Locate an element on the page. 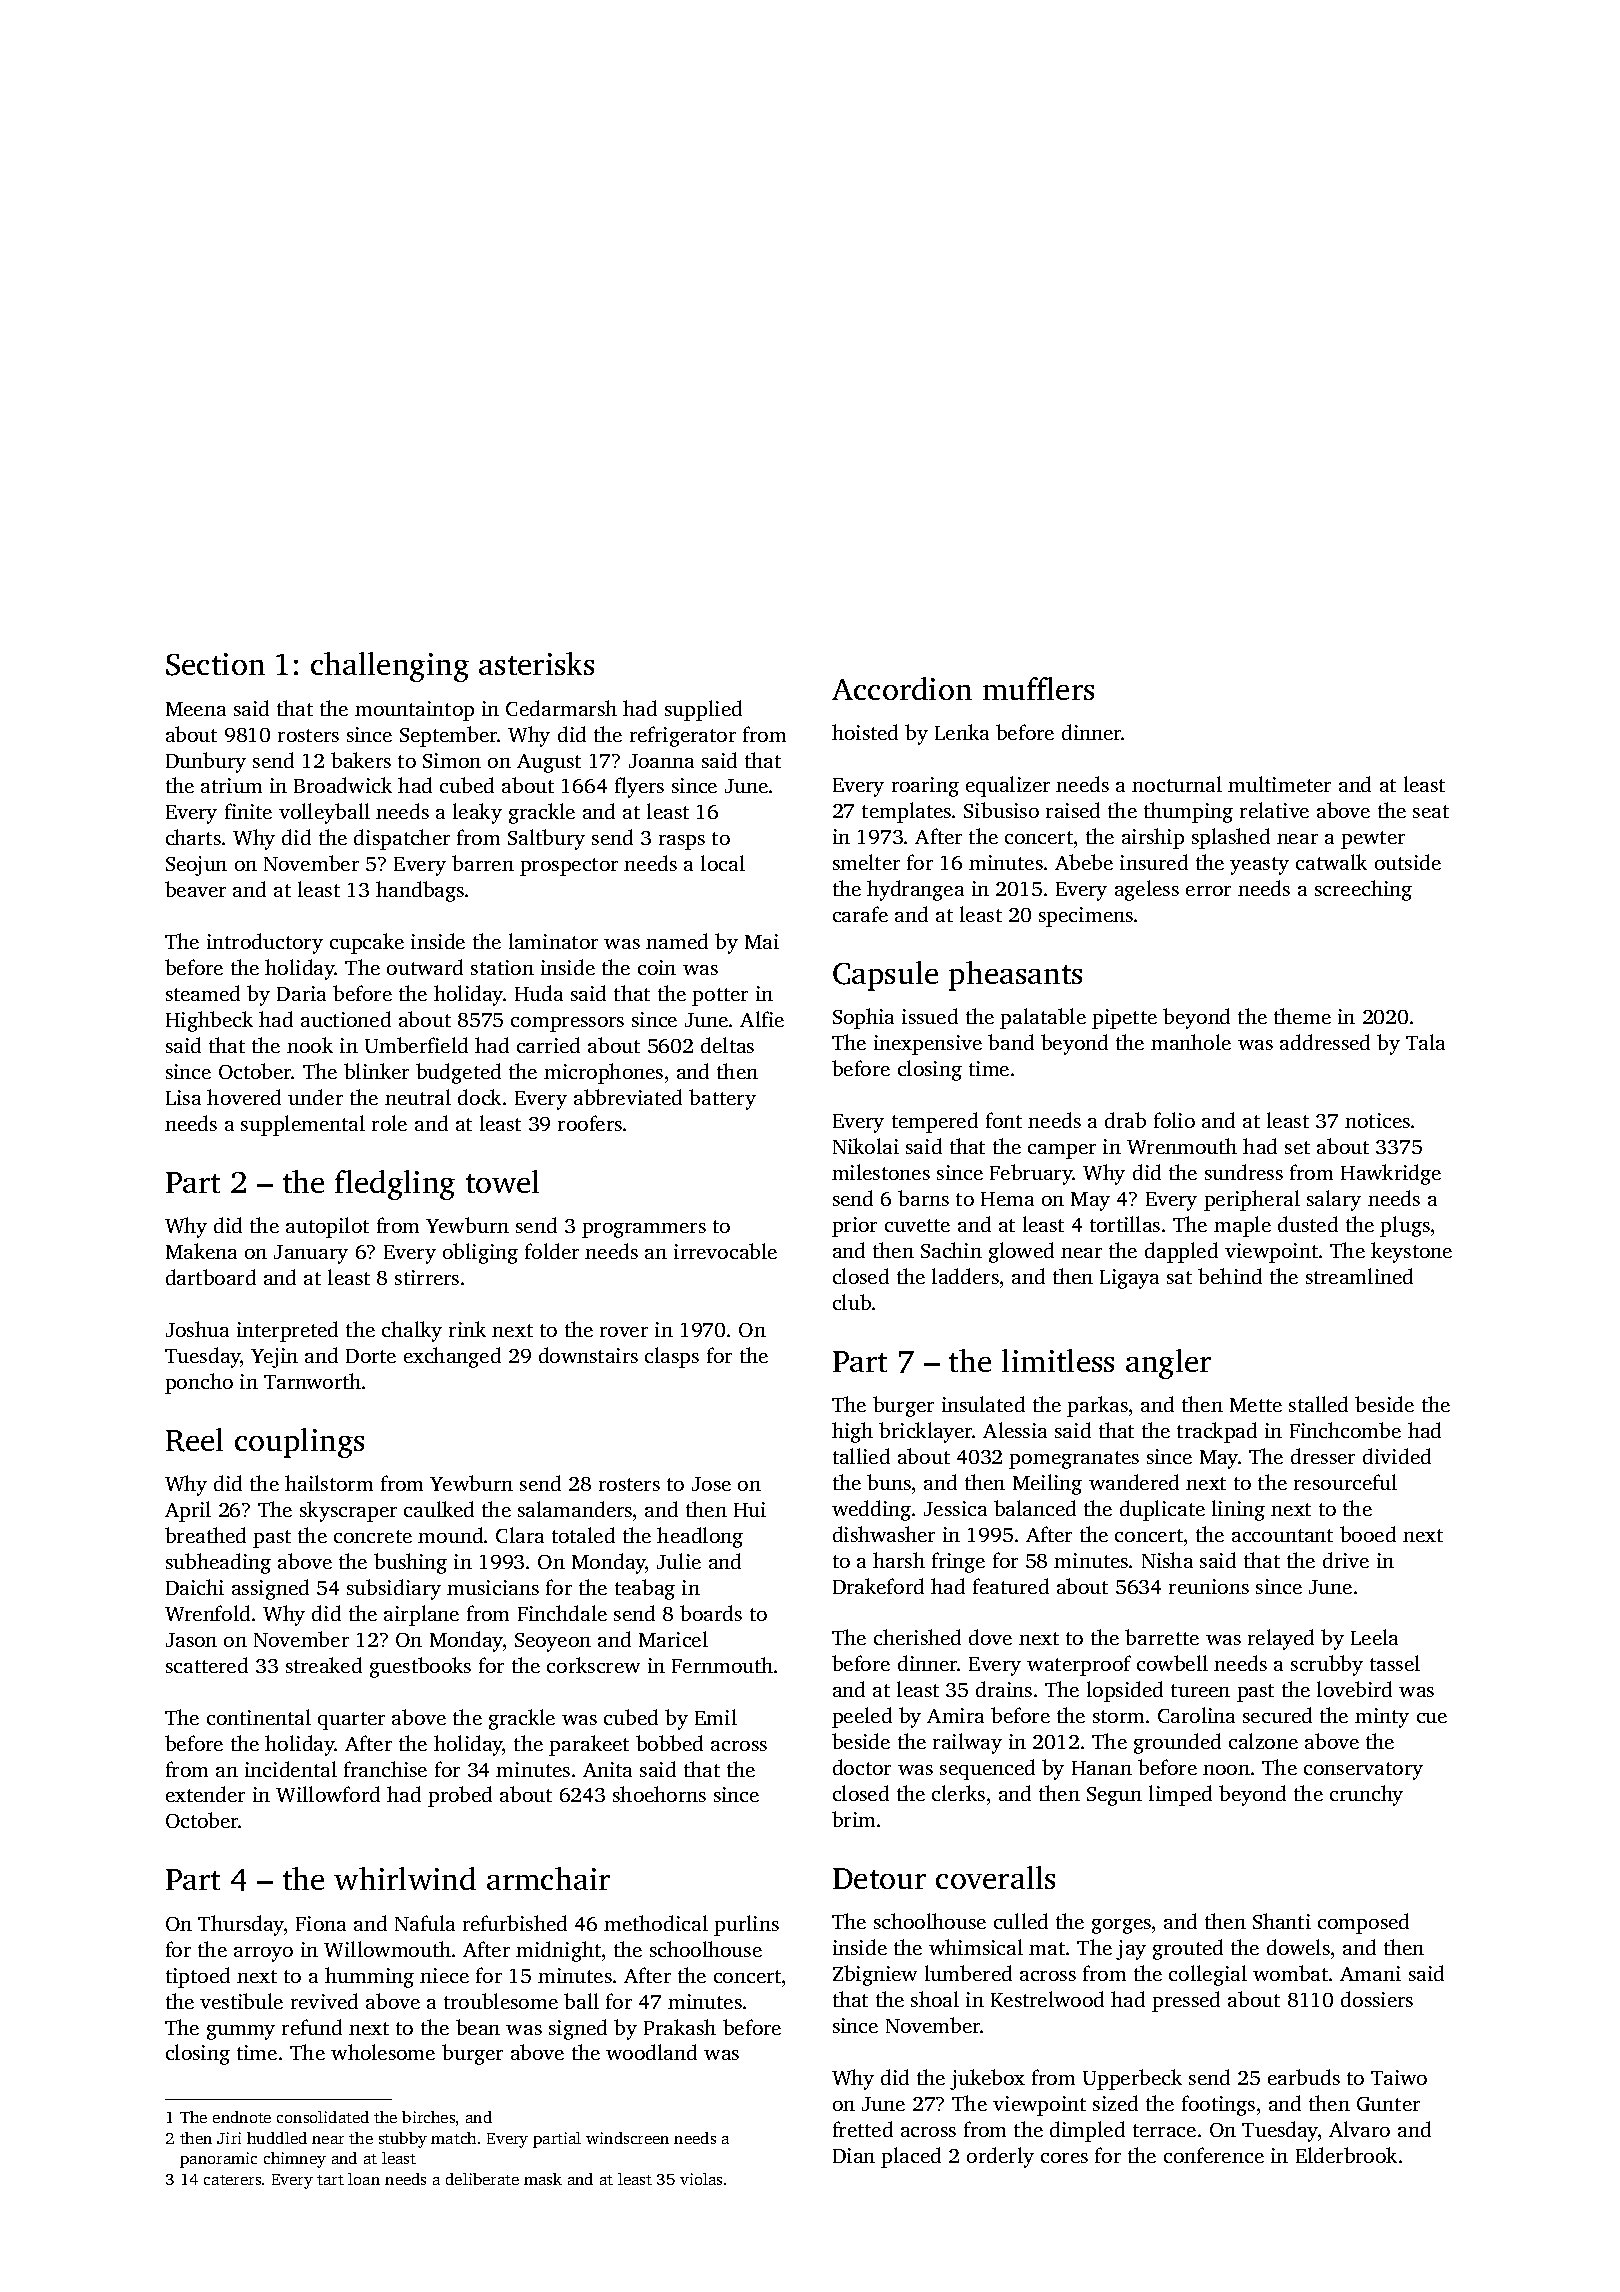 The height and width of the document is (2292, 1620). Detour is located at coordinates (879, 1878).
